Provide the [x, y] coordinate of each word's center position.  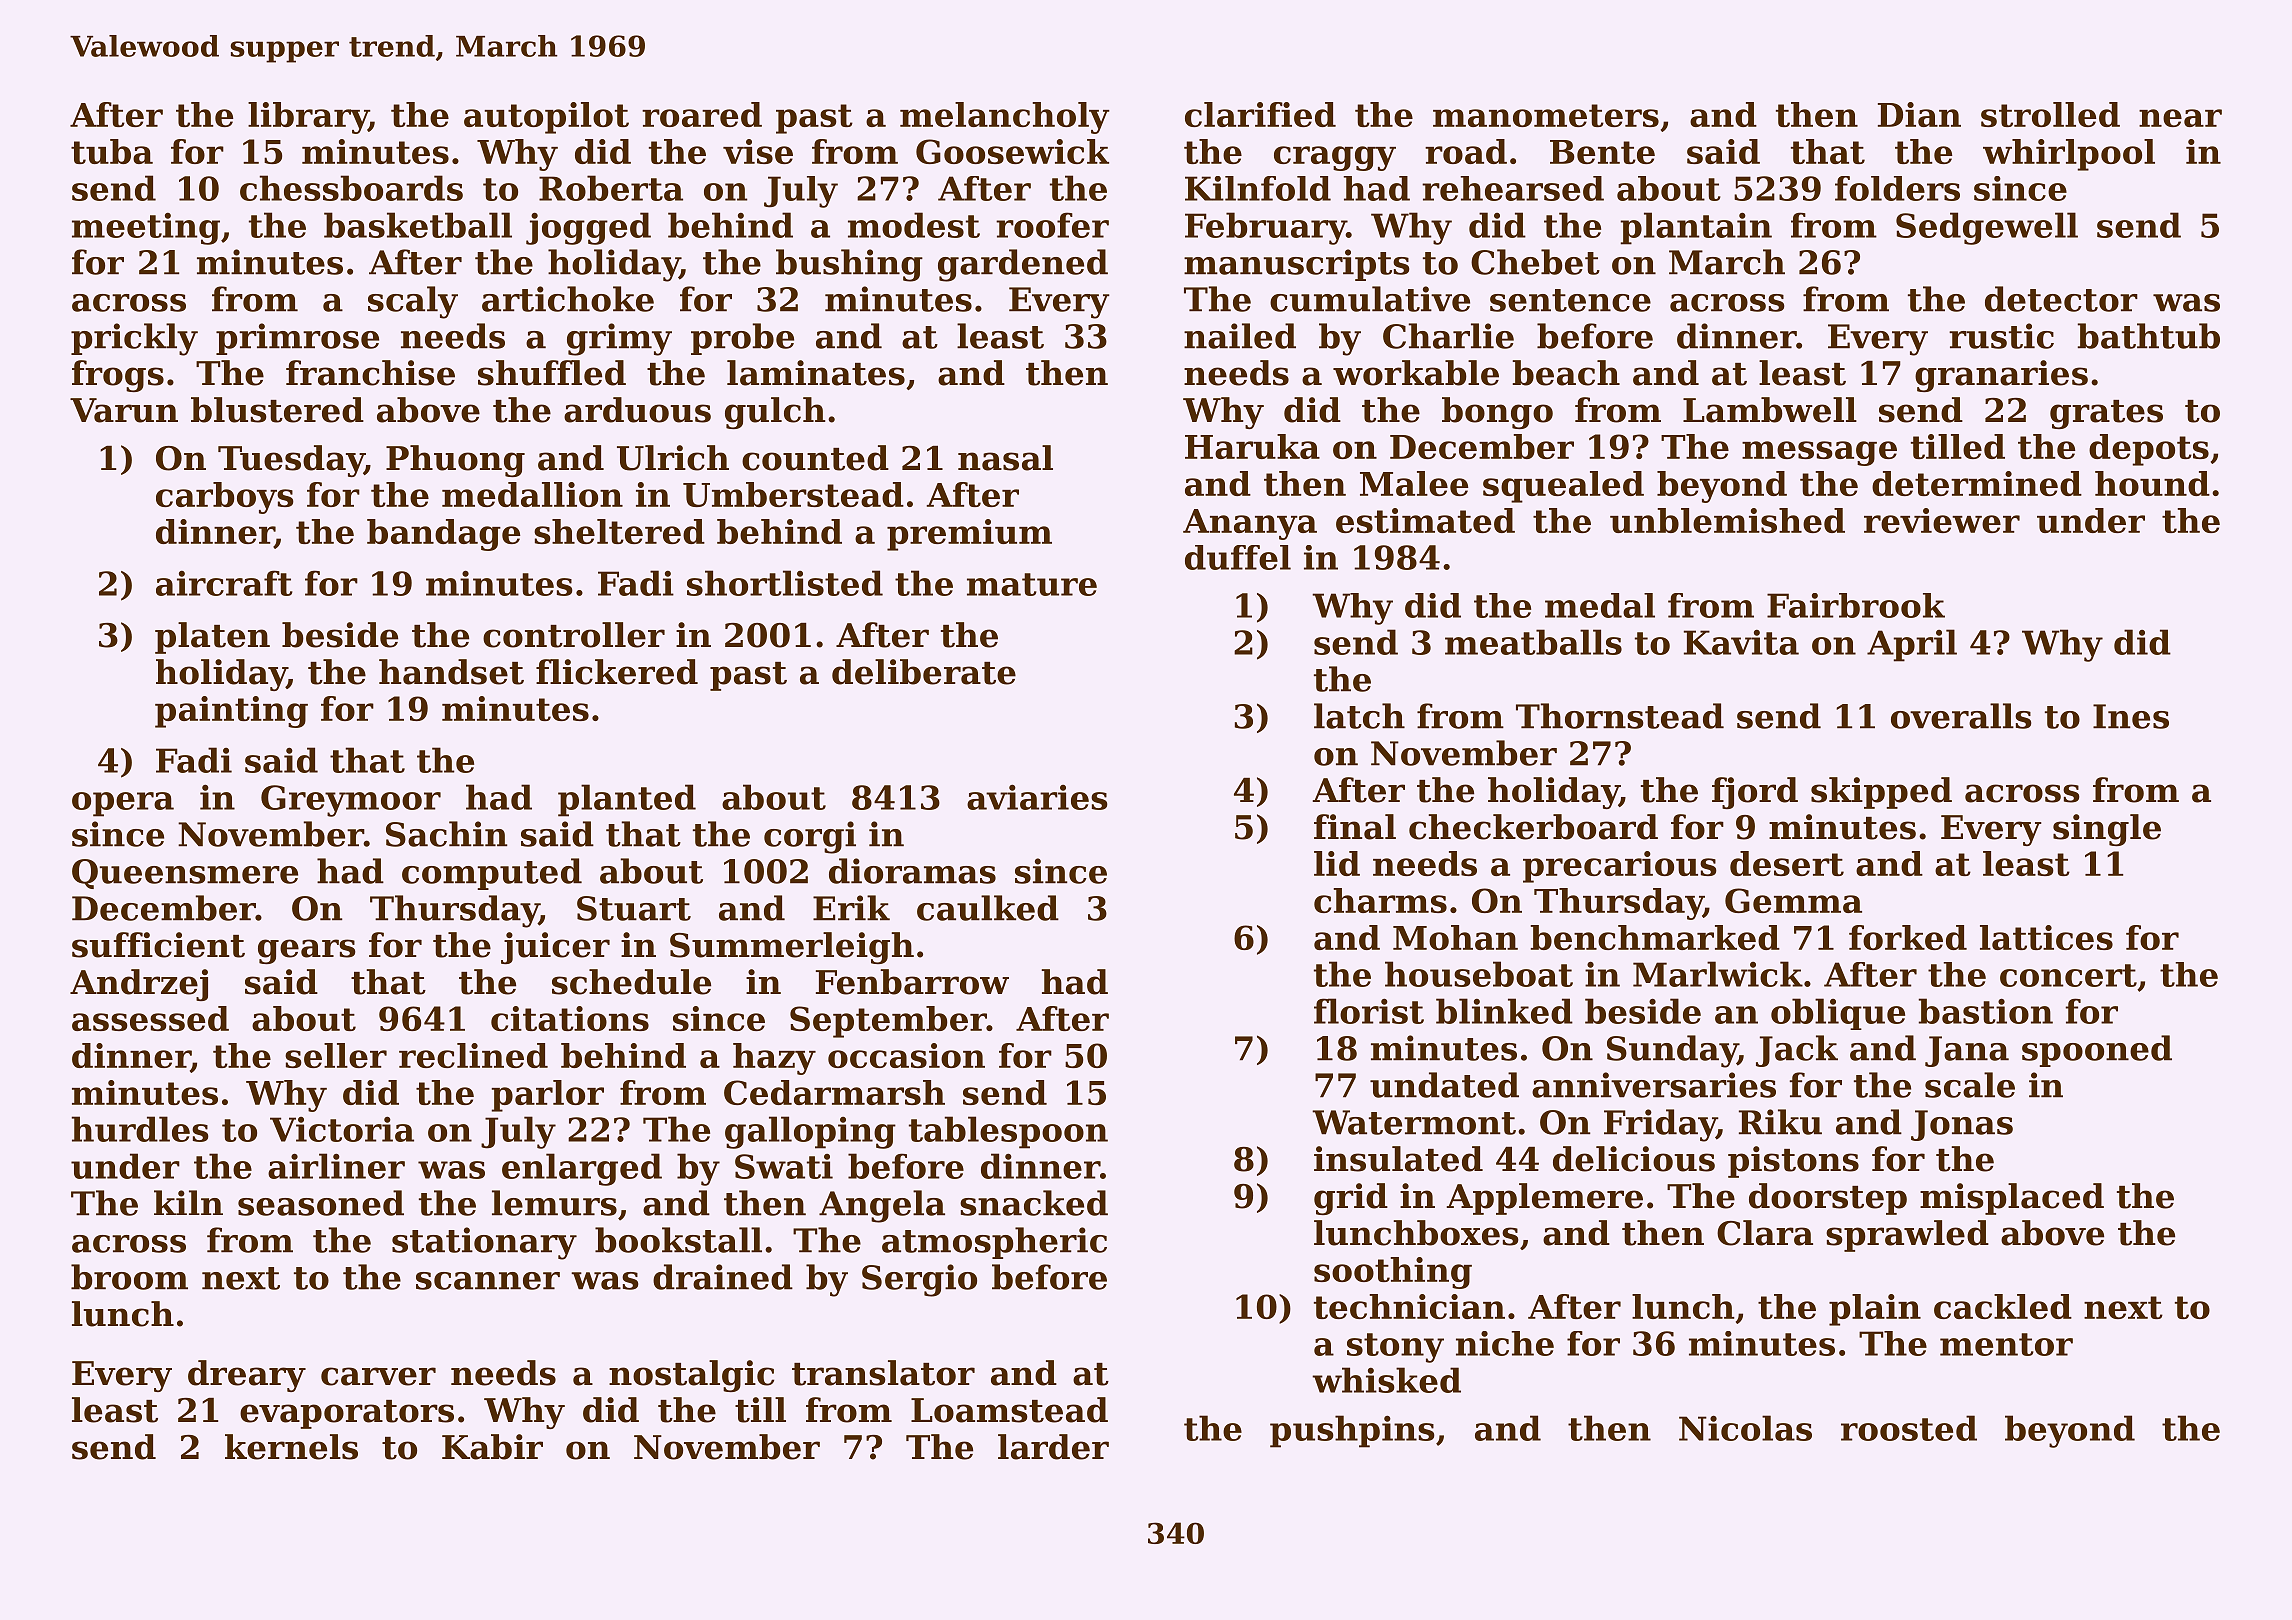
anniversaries [1654, 1085]
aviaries [1037, 797]
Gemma [1793, 900]
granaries [2001, 376]
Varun [124, 410]
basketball [418, 225]
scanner [488, 1281]
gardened [1023, 265]
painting [231, 712]
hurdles [140, 1129]
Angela [882, 1206]
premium [969, 535]
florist [1369, 1011]
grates [2106, 414]
